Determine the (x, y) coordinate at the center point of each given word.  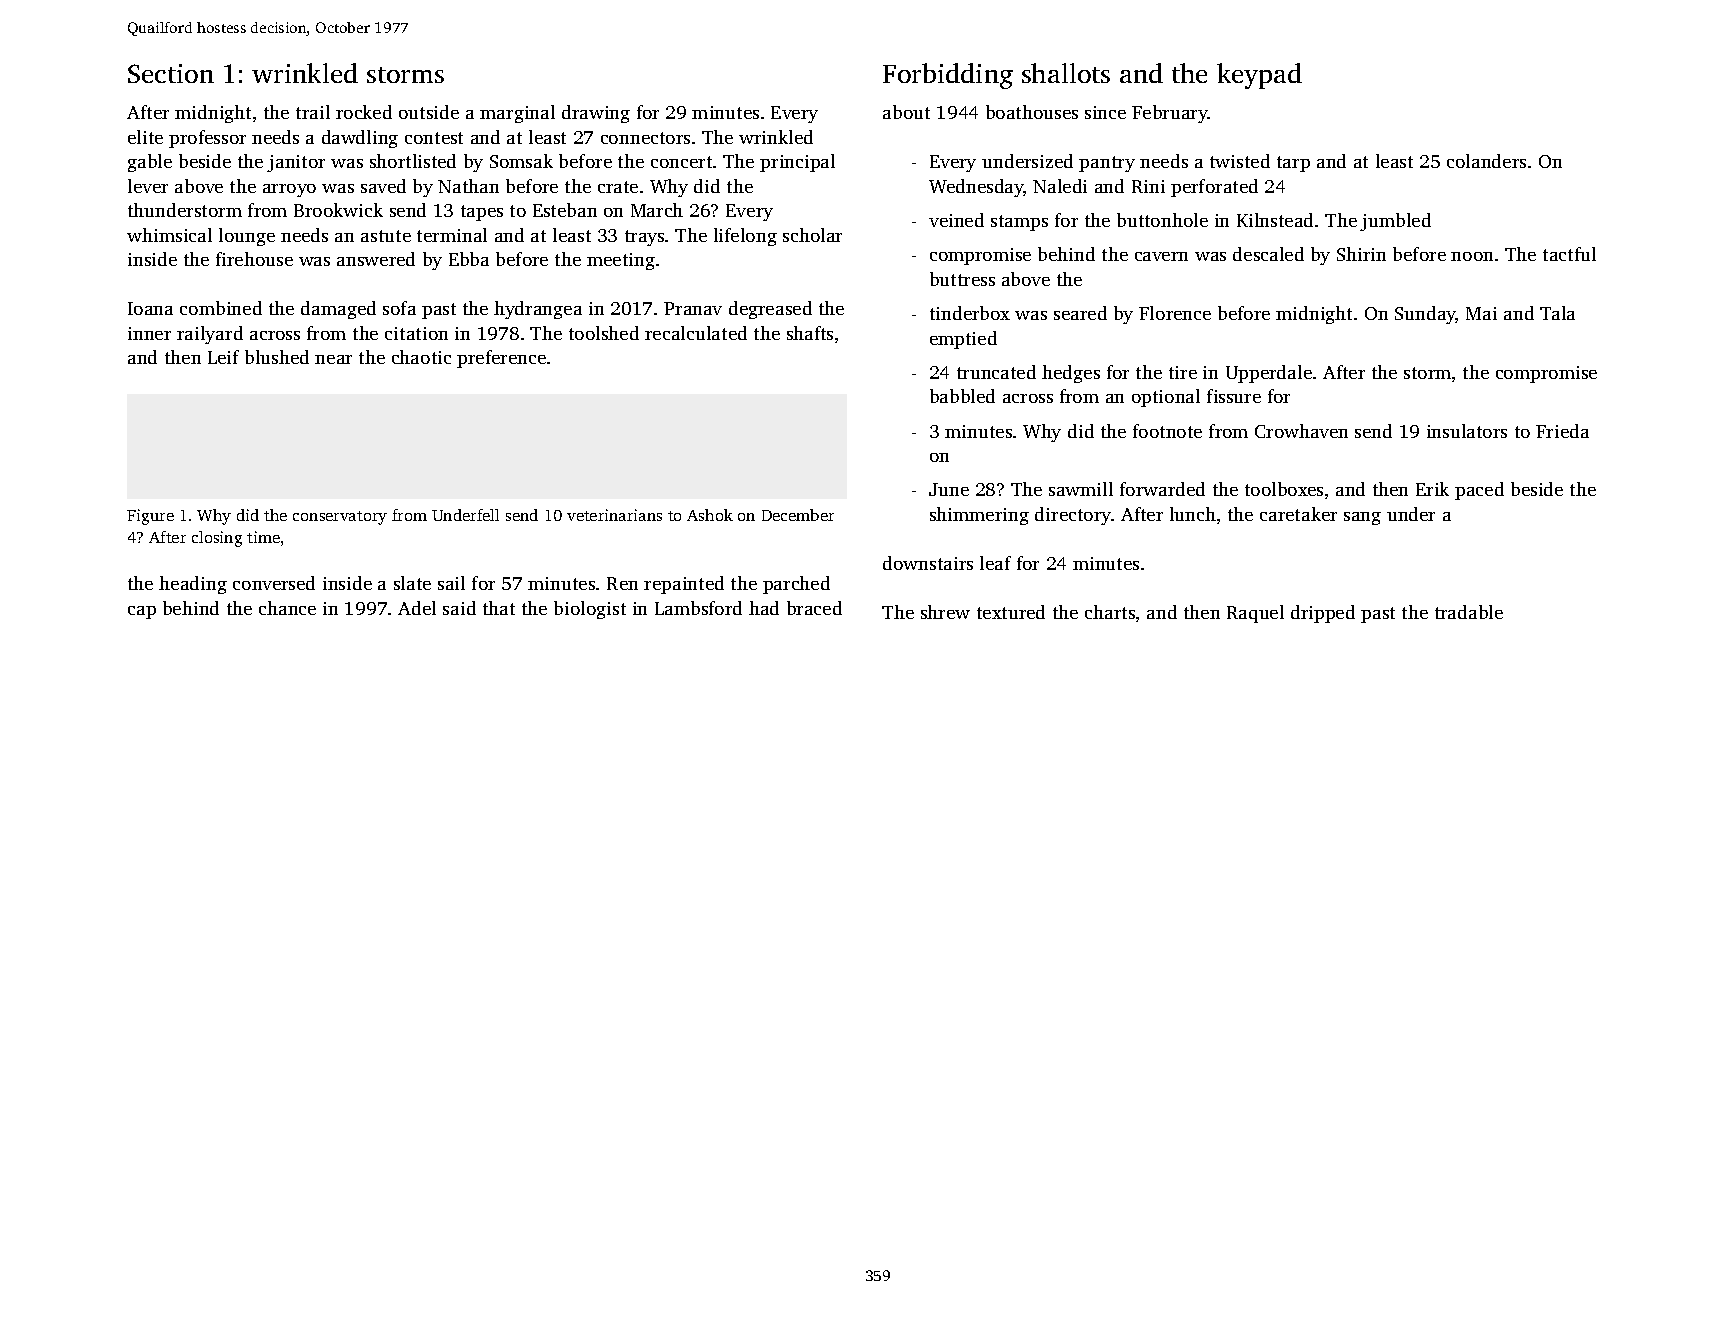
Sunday (1425, 315)
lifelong (745, 237)
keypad (1259, 76)
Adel (417, 608)
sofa (399, 308)
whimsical (169, 235)
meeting (621, 261)
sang (1362, 518)
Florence (1175, 313)
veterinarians (614, 515)
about (906, 112)
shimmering (979, 516)
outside (429, 112)
